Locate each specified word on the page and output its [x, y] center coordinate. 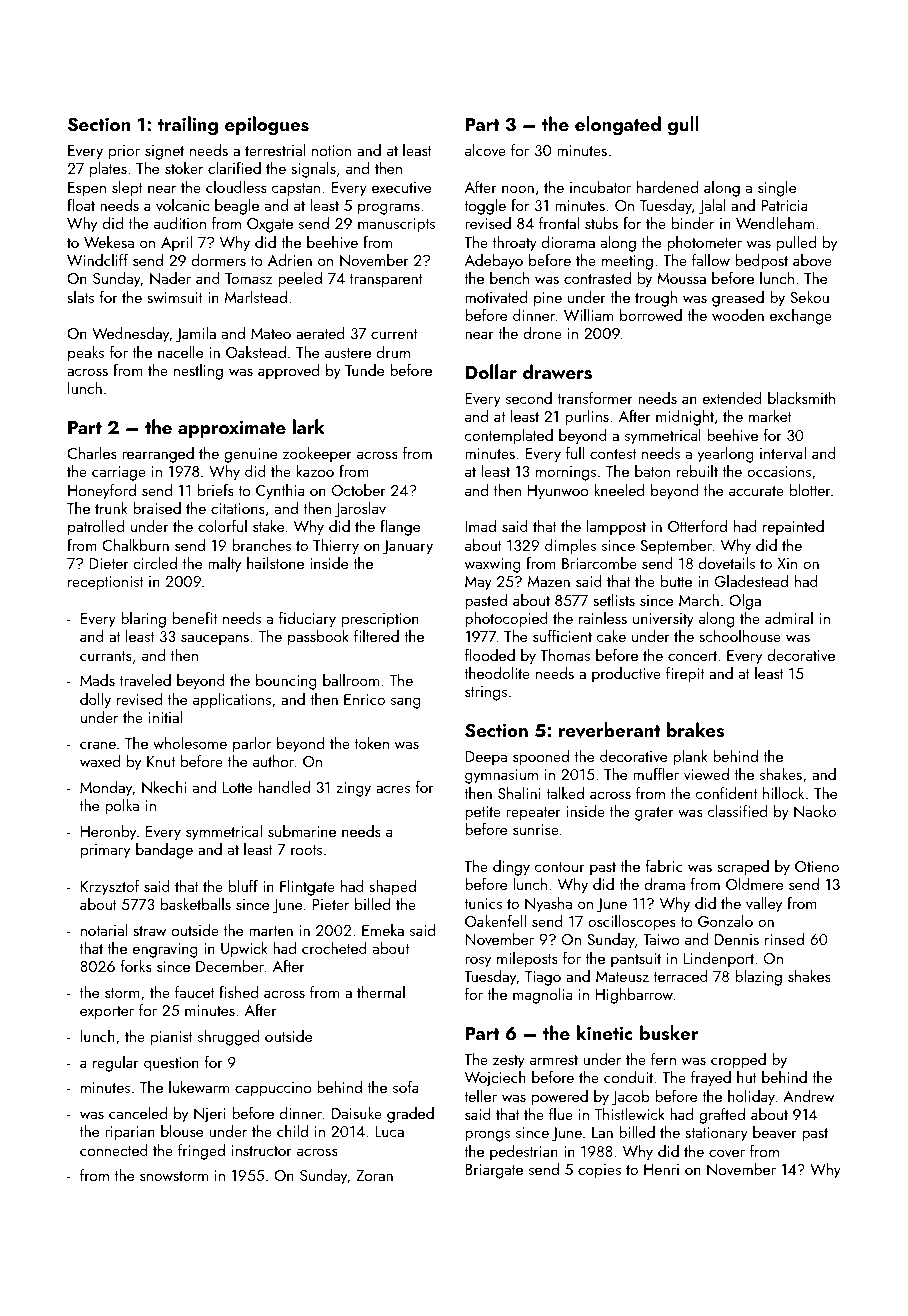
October [359, 490]
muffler [656, 773]
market [770, 416]
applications [232, 701]
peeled [300, 280]
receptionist [105, 583]
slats [80, 297]
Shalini [519, 793]
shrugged [228, 1038]
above [812, 260]
